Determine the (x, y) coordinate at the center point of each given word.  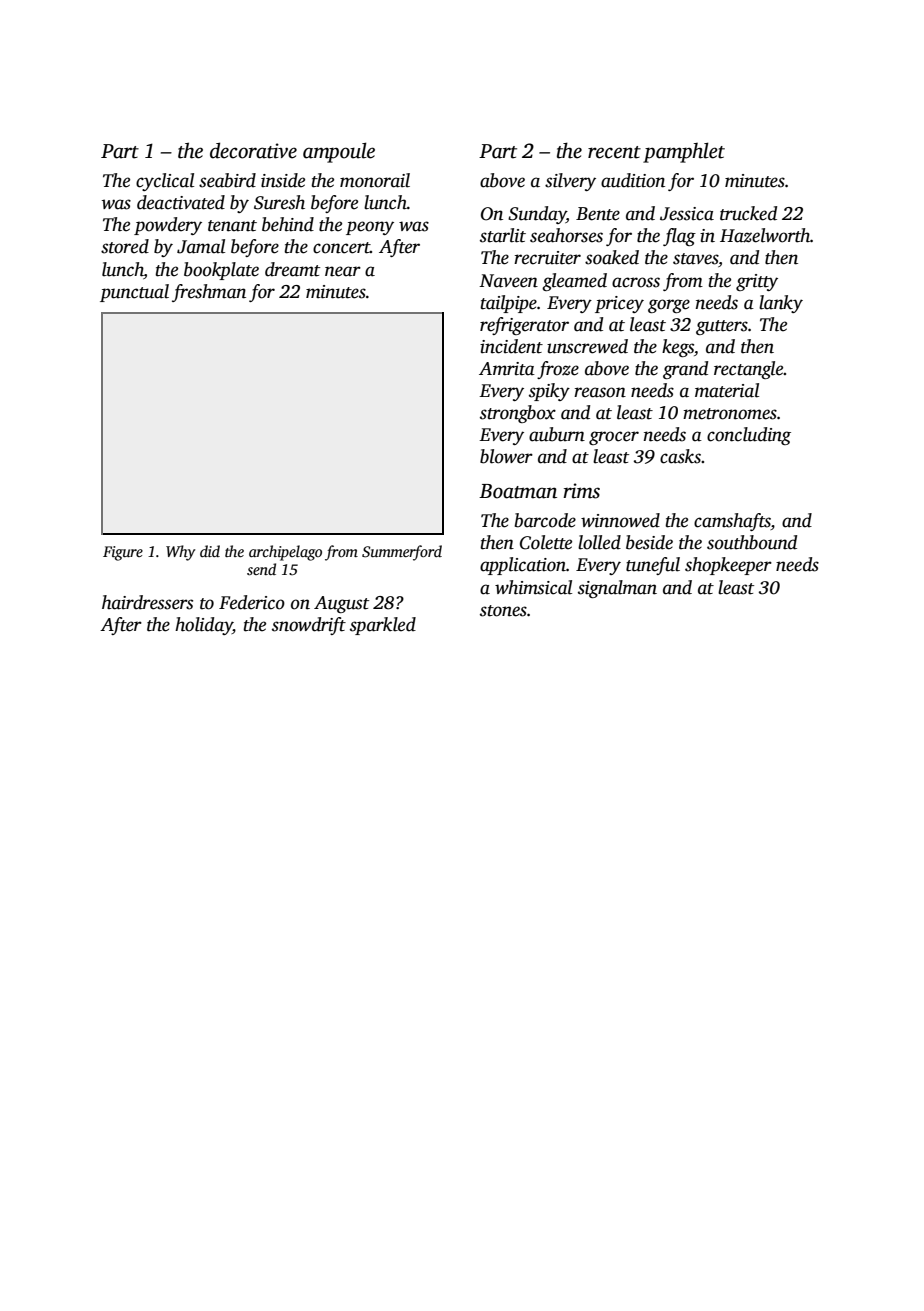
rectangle (749, 370)
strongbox (518, 414)
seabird (227, 180)
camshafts (732, 522)
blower (506, 456)
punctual (134, 293)
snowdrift (309, 626)
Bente (598, 214)
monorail (375, 180)
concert (341, 248)
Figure (123, 553)
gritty (757, 282)
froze (558, 370)
